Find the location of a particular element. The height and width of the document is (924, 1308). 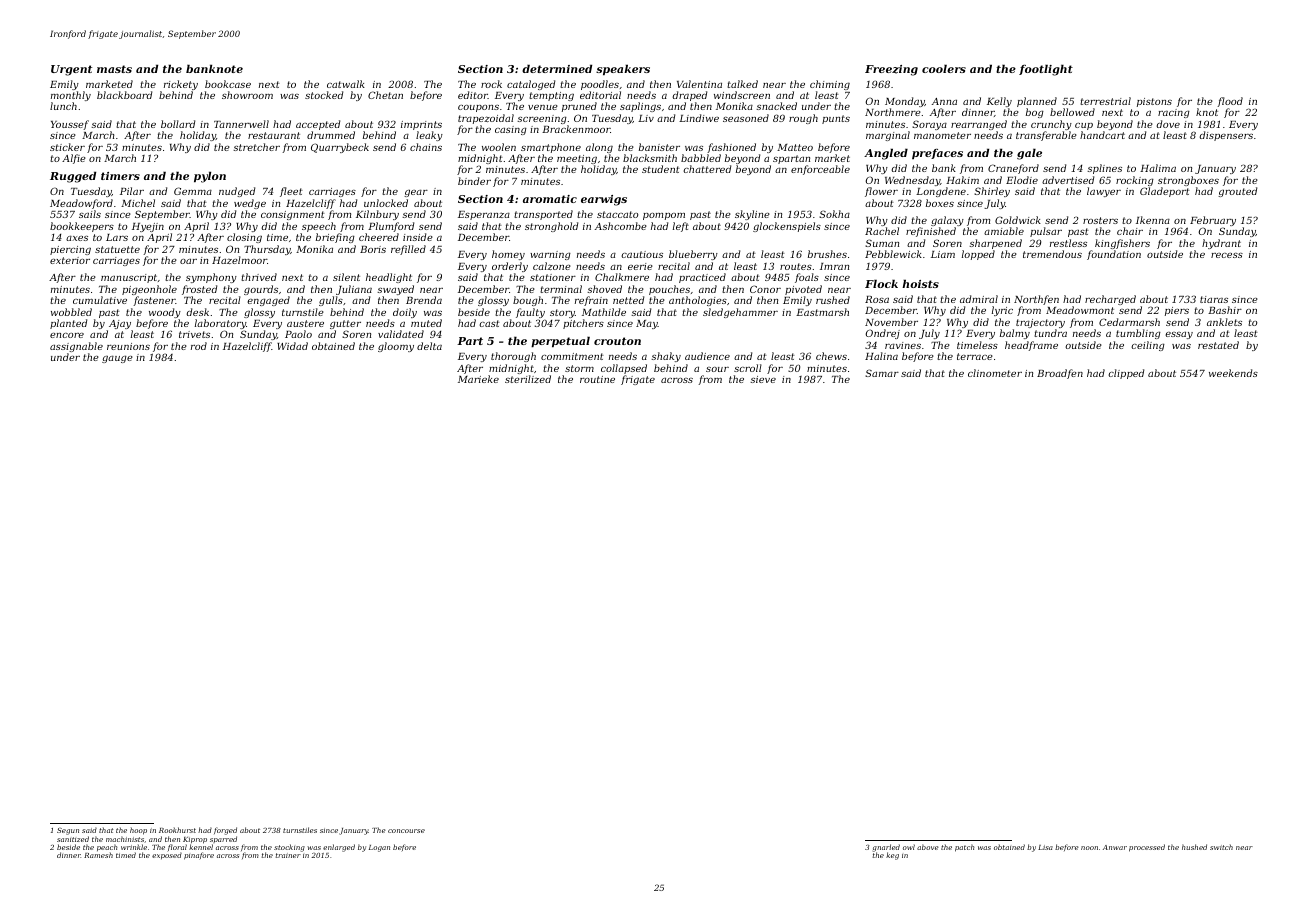

gauge is located at coordinates (117, 359).
